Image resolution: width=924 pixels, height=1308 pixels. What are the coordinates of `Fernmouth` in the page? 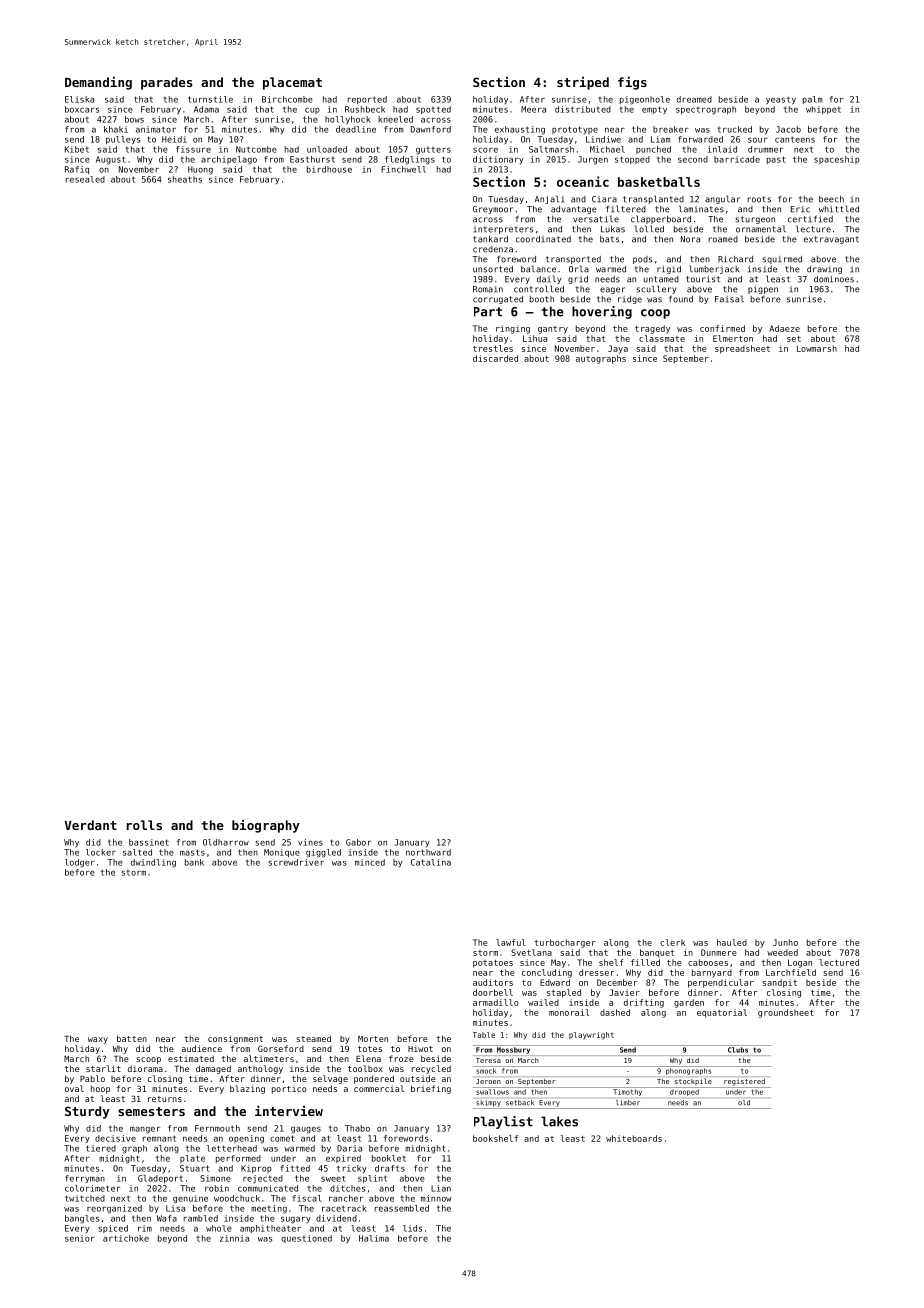 It's located at (217, 1128).
